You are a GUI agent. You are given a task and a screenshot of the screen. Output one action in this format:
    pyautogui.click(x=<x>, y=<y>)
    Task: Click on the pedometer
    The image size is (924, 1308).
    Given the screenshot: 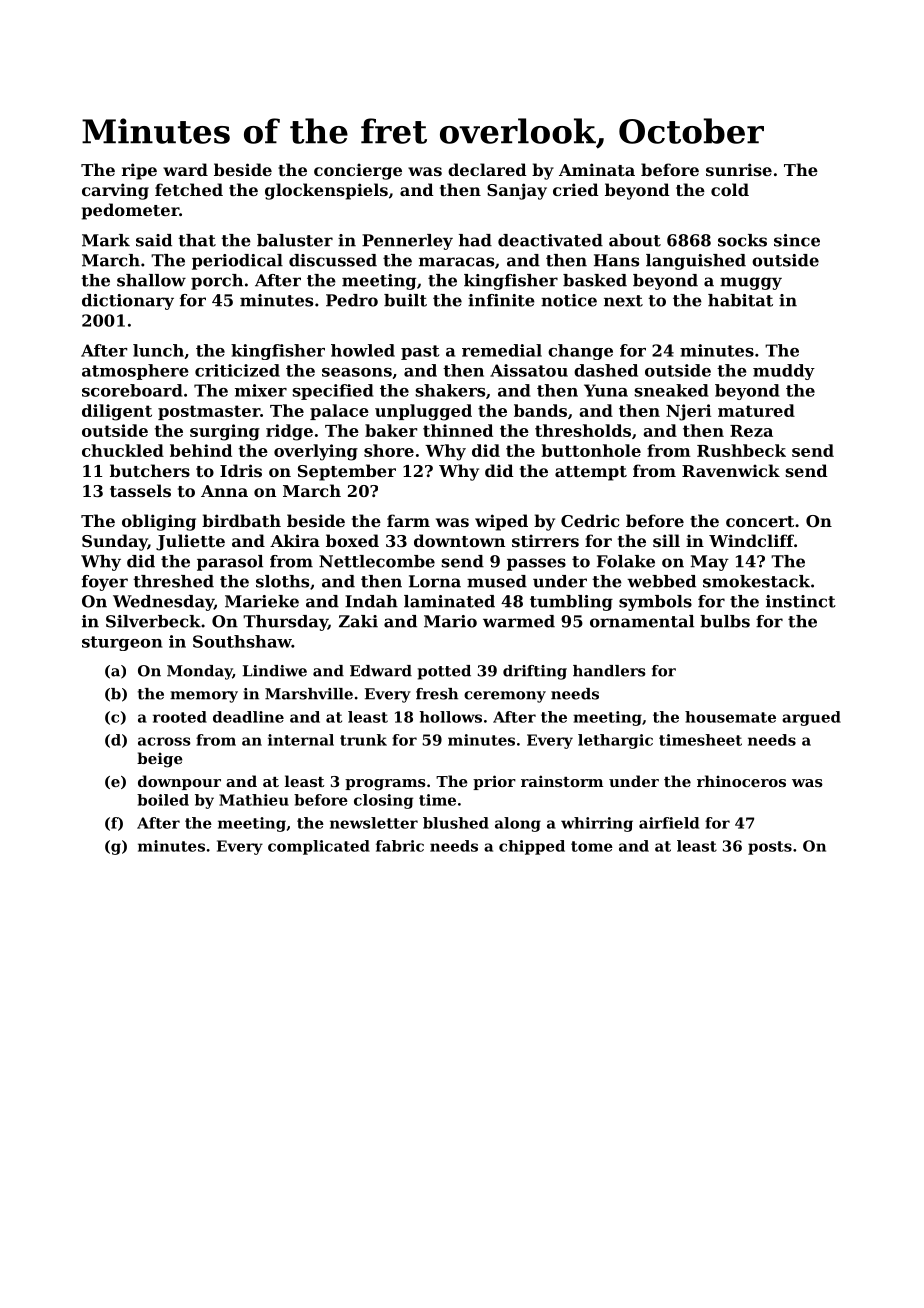 What is the action you would take?
    pyautogui.click(x=130, y=211)
